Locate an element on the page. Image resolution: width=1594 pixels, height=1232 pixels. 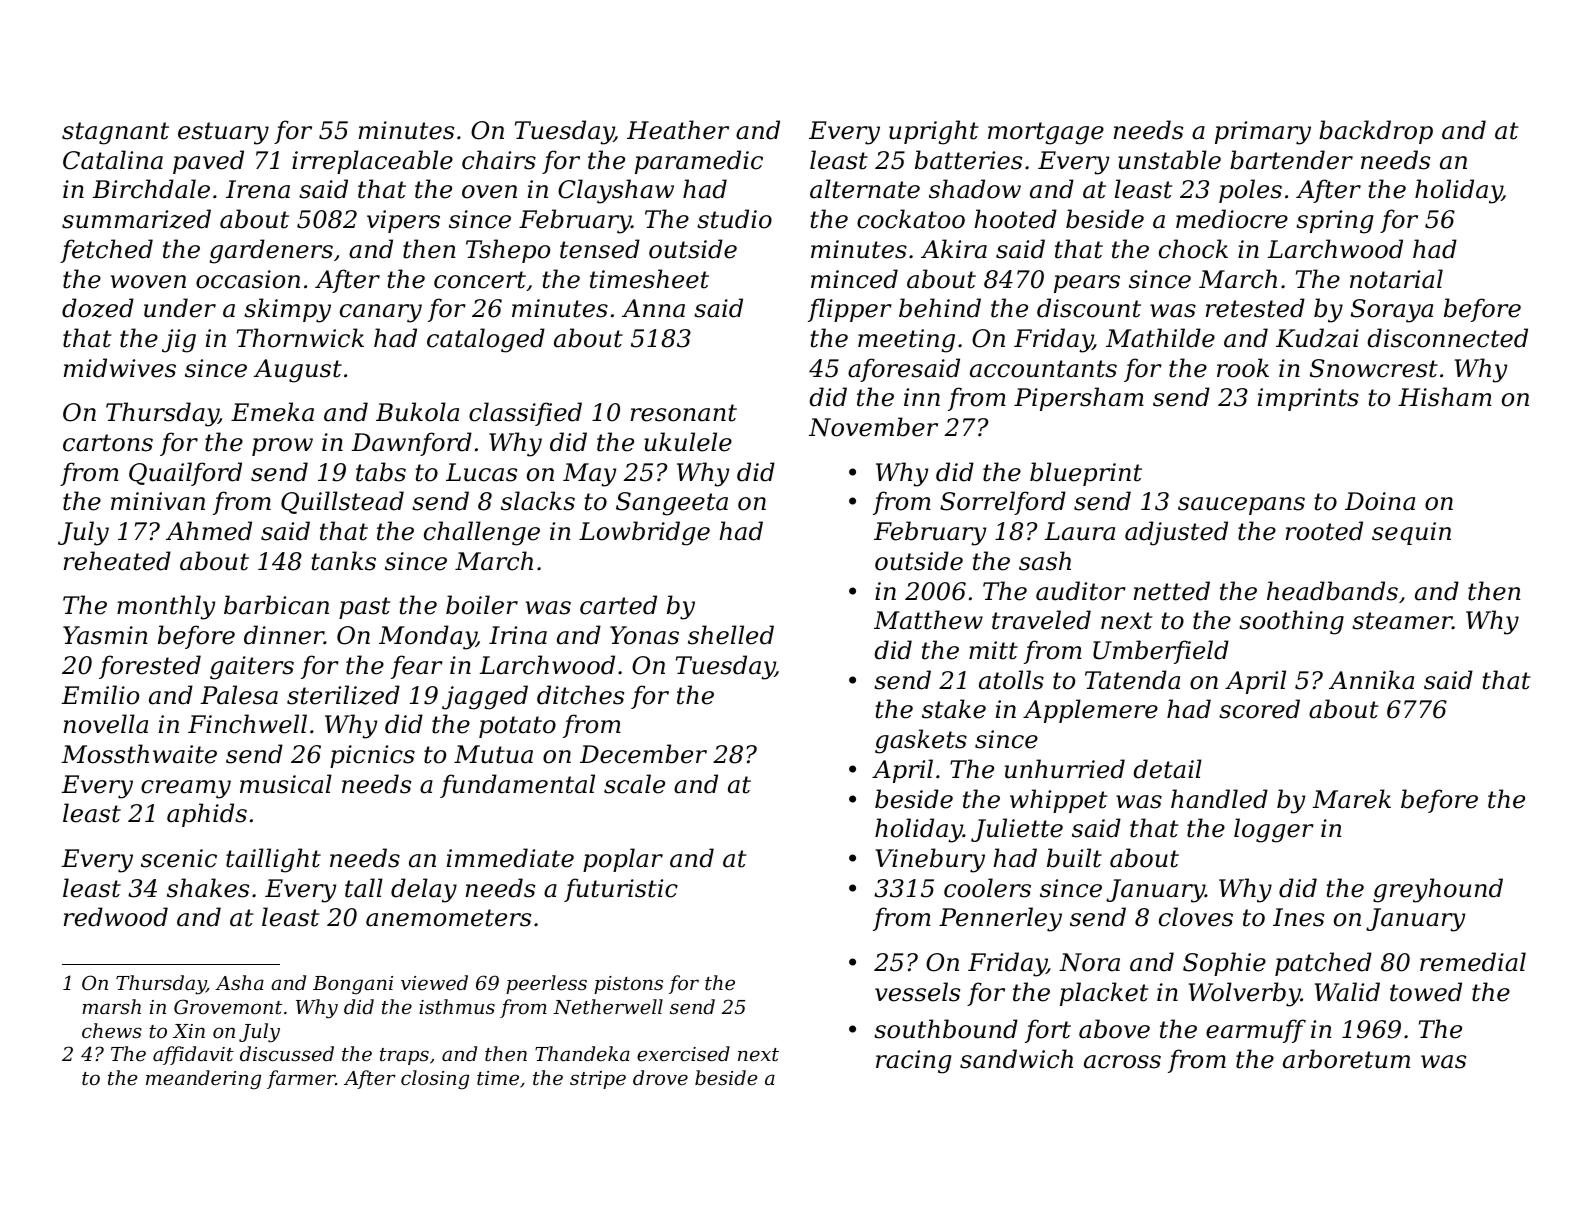
stagnant is located at coordinates (115, 133).
